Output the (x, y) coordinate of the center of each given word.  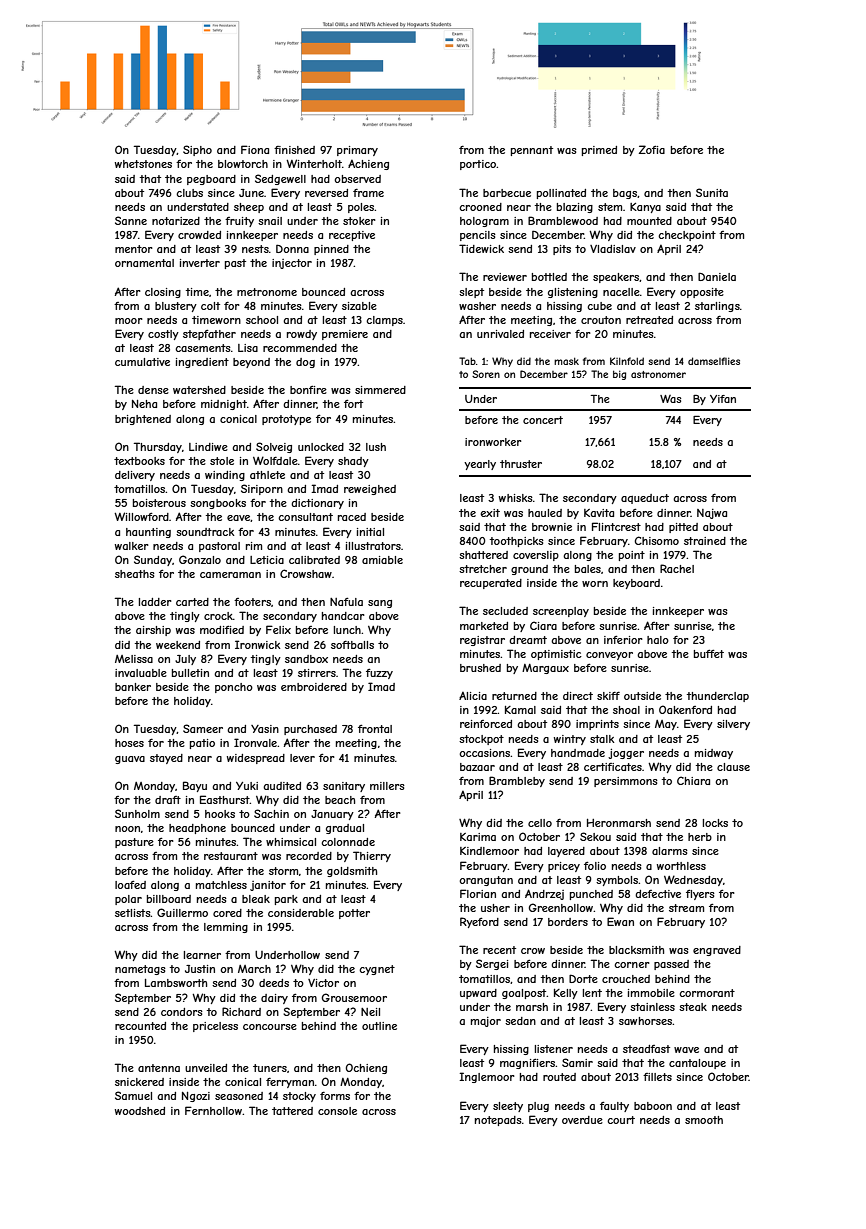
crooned (480, 207)
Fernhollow (213, 1110)
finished (294, 150)
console (337, 1111)
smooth (704, 1120)
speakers (616, 278)
